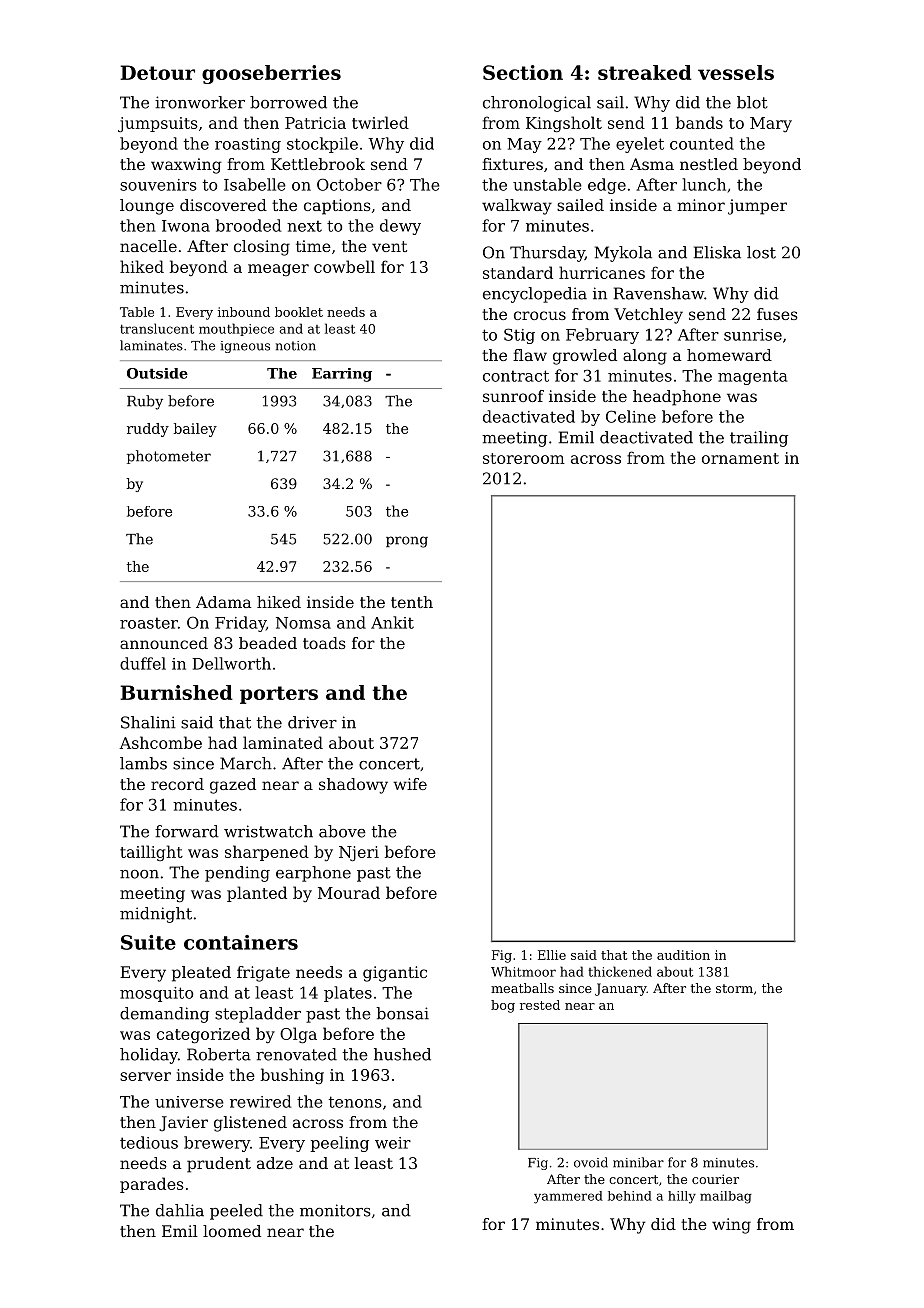 The height and width of the screenshot is (1308, 924). I want to click on bonsai, so click(403, 1013).
